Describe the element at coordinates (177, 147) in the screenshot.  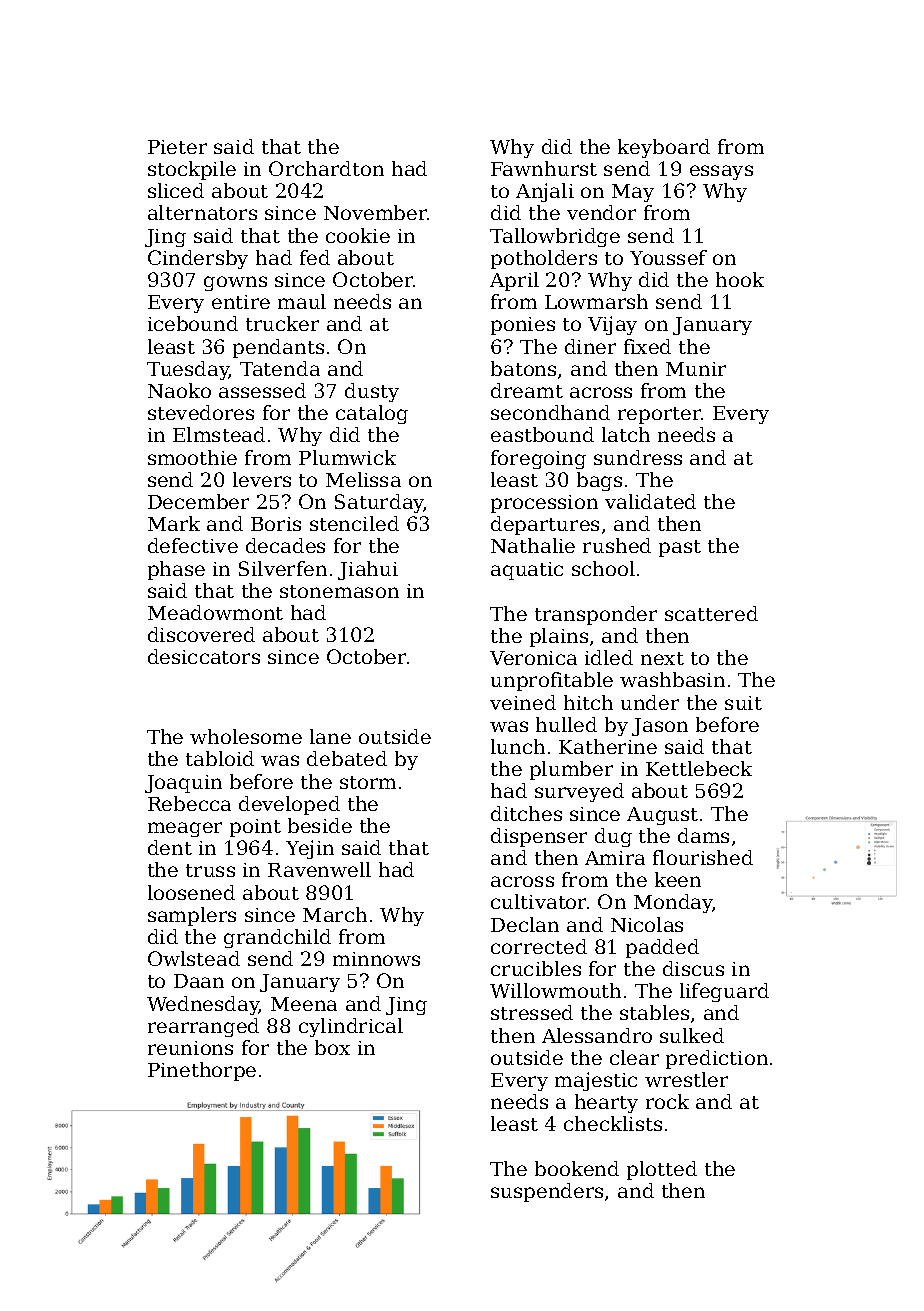
I see `Pieter` at that location.
